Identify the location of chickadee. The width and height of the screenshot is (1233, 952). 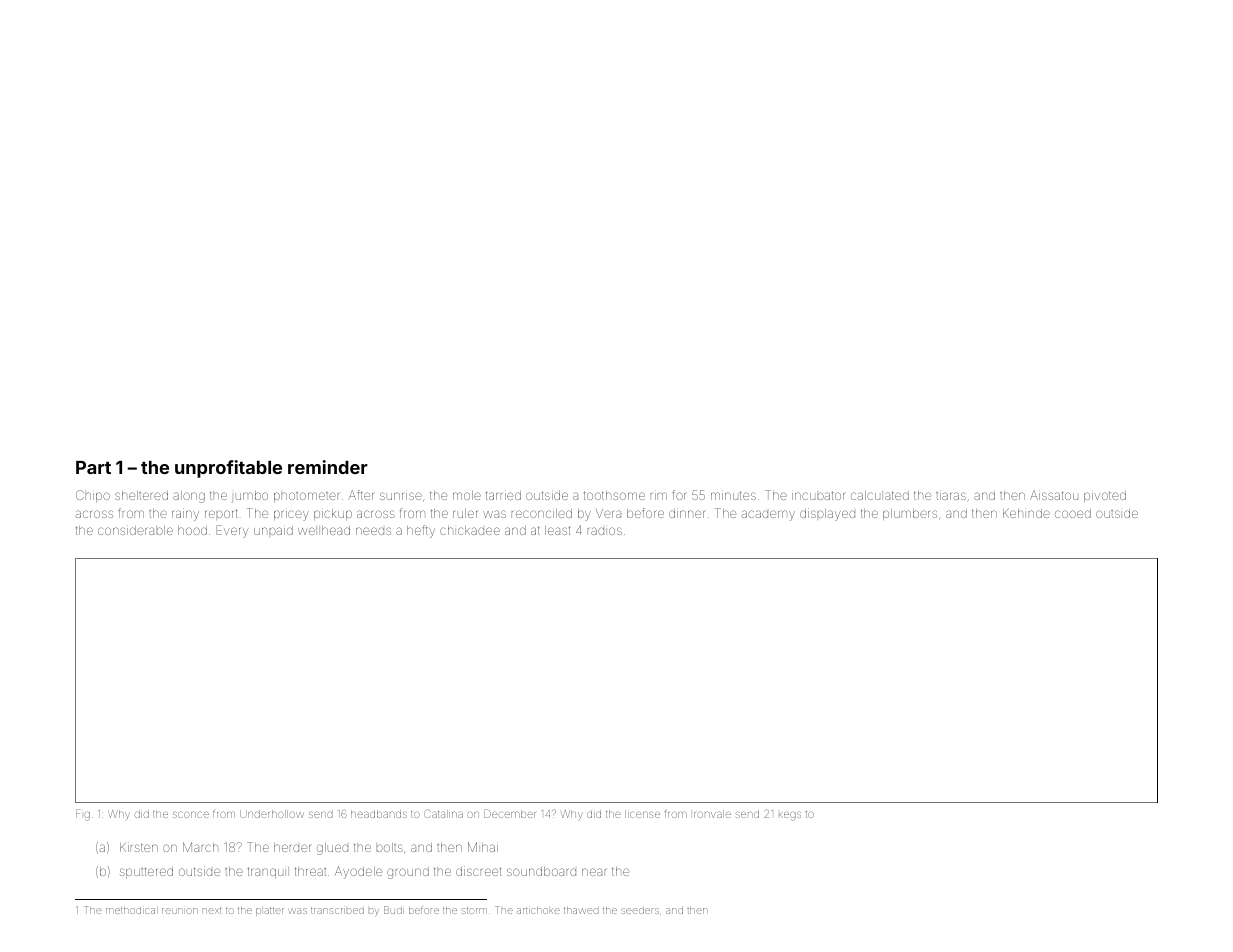
(470, 530).
